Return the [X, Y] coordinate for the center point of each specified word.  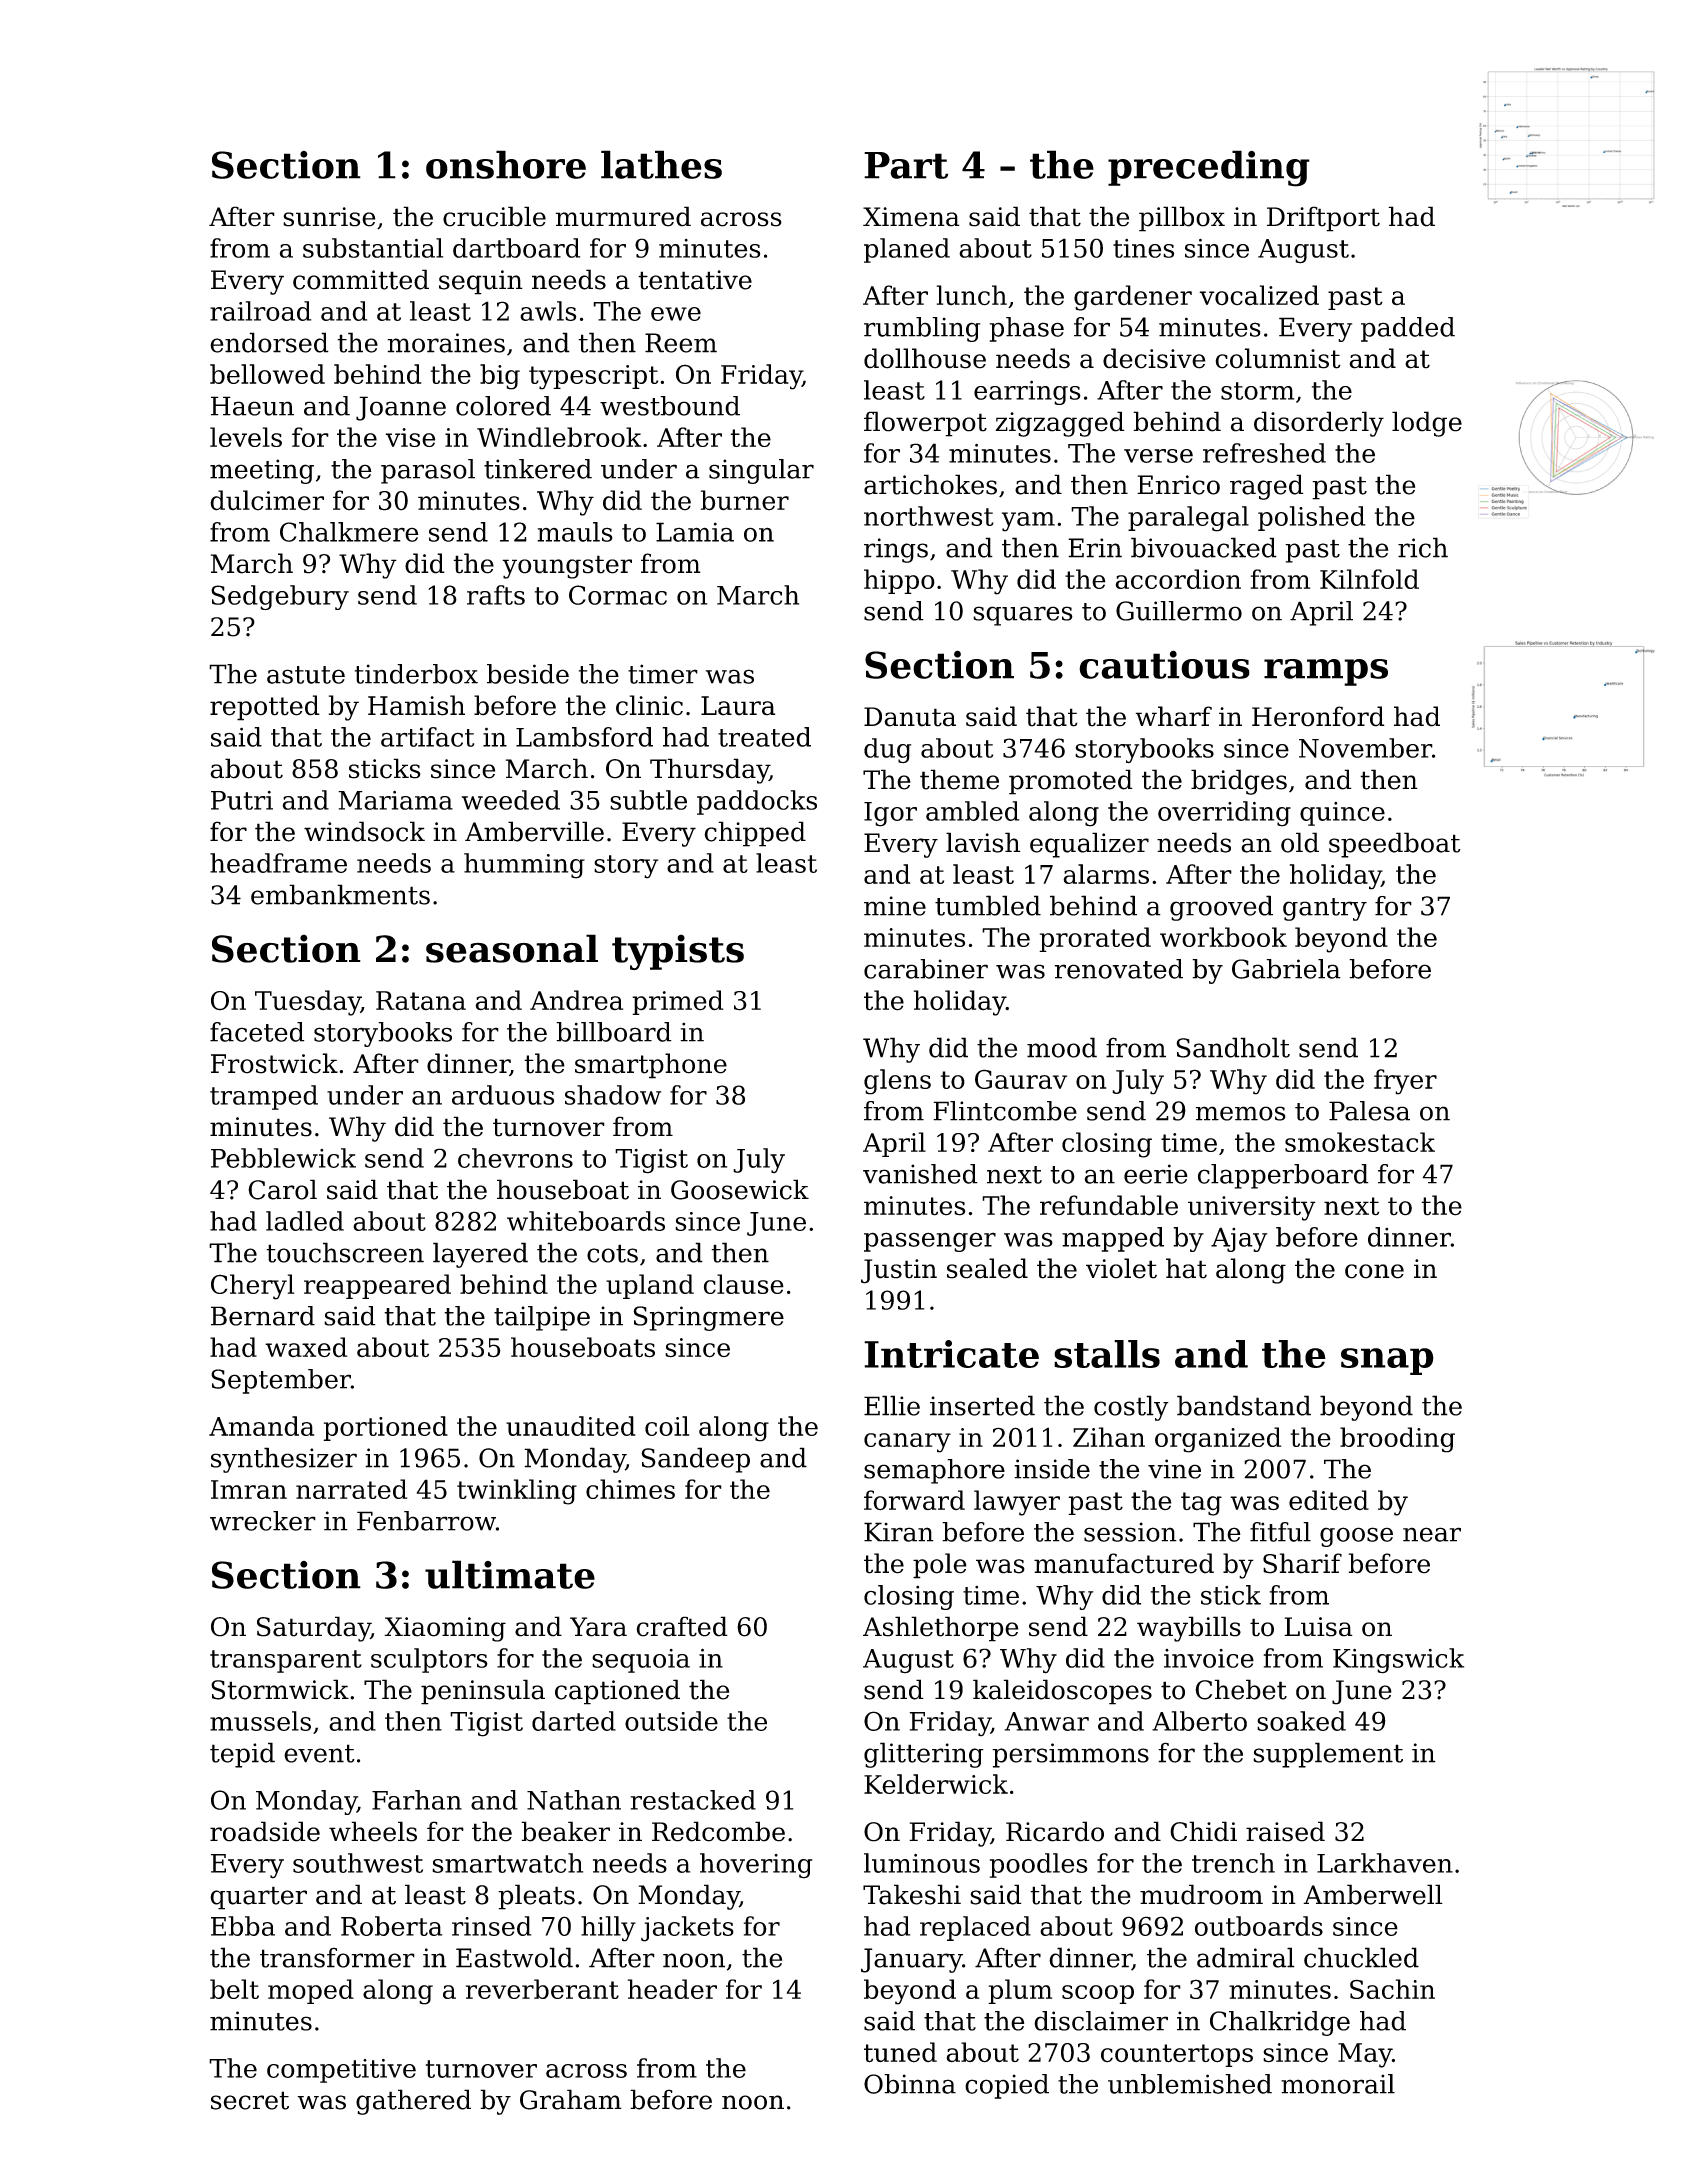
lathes [661, 164]
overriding [1224, 814]
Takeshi [912, 1894]
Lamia [695, 532]
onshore [506, 164]
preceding [1209, 168]
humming [524, 866]
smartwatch [507, 1863]
